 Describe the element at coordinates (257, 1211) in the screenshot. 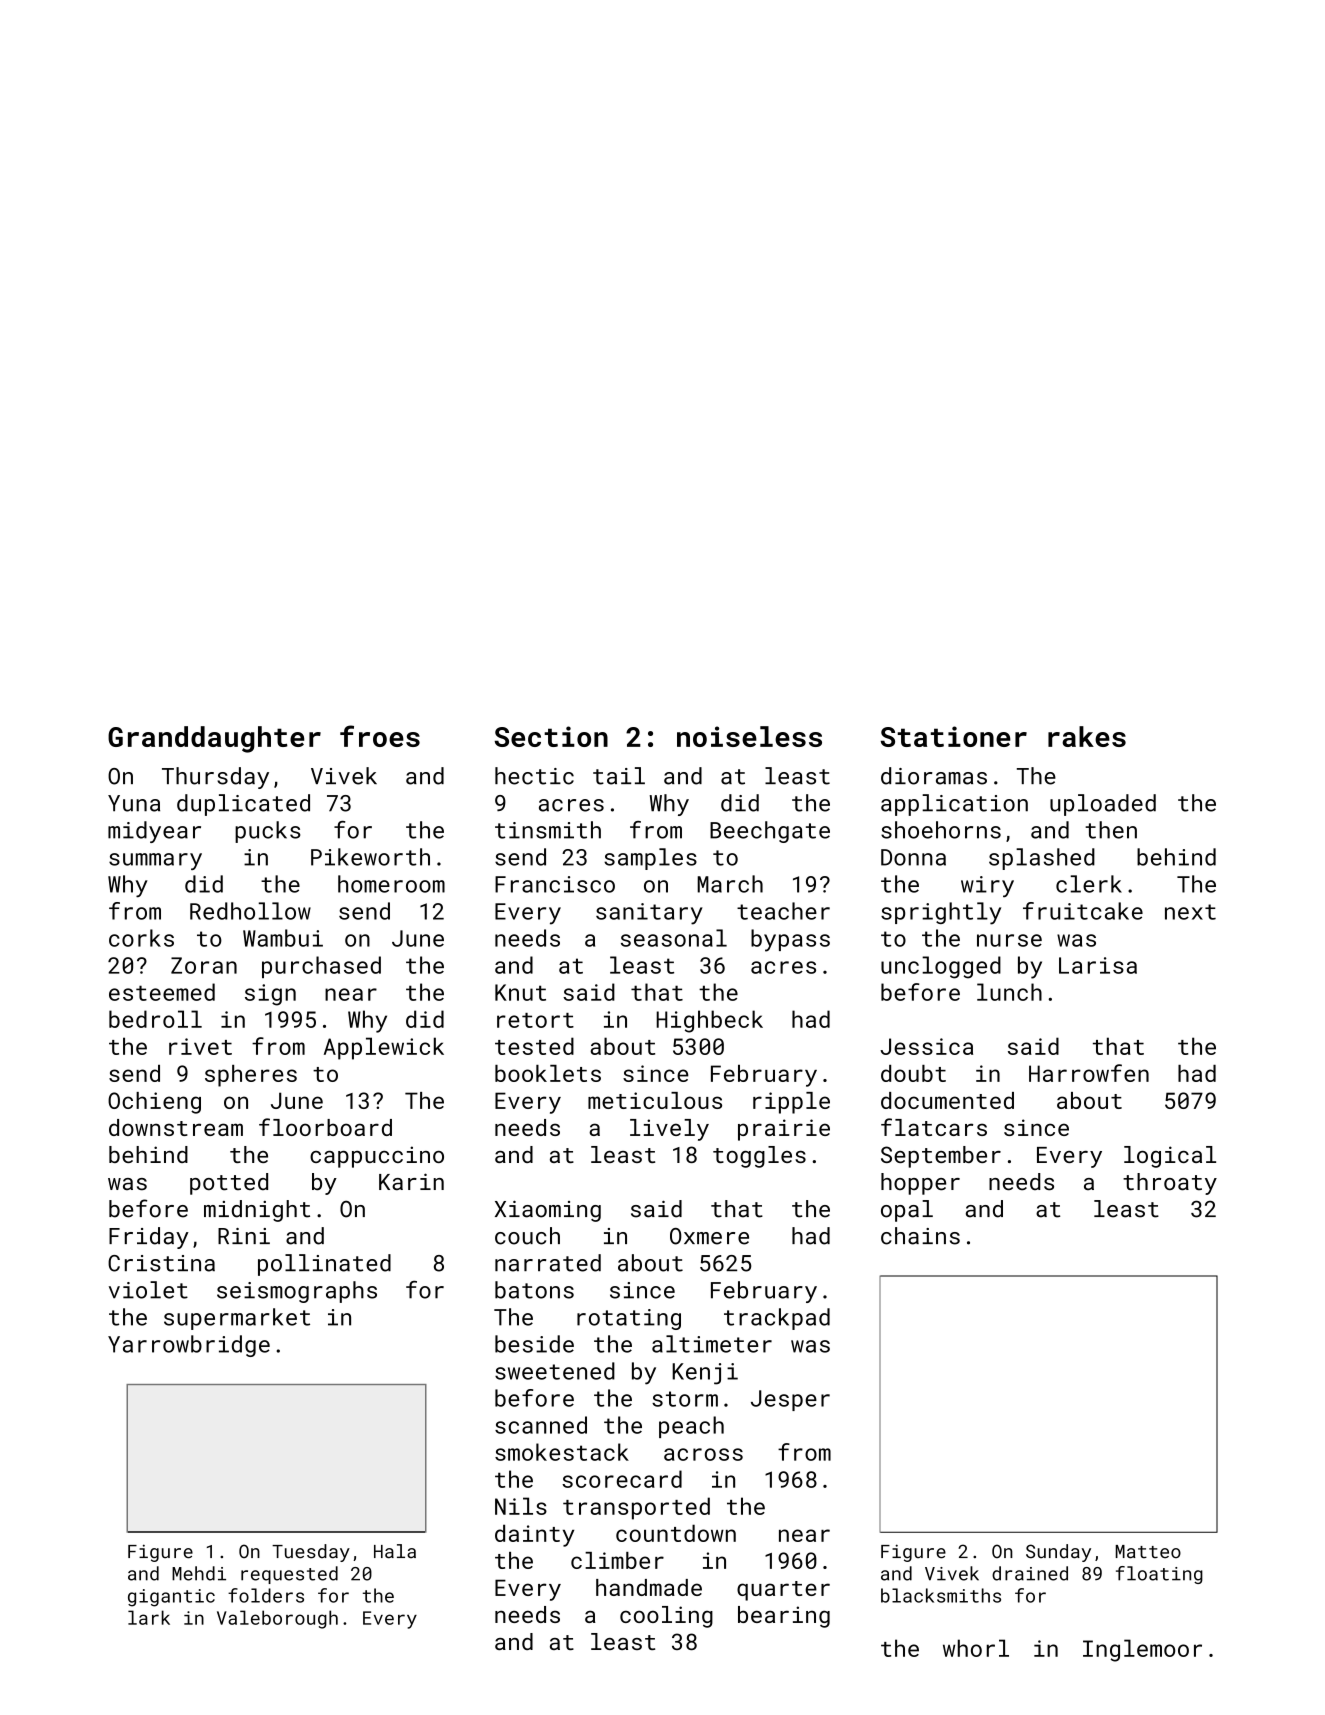

I see `midnight` at that location.
